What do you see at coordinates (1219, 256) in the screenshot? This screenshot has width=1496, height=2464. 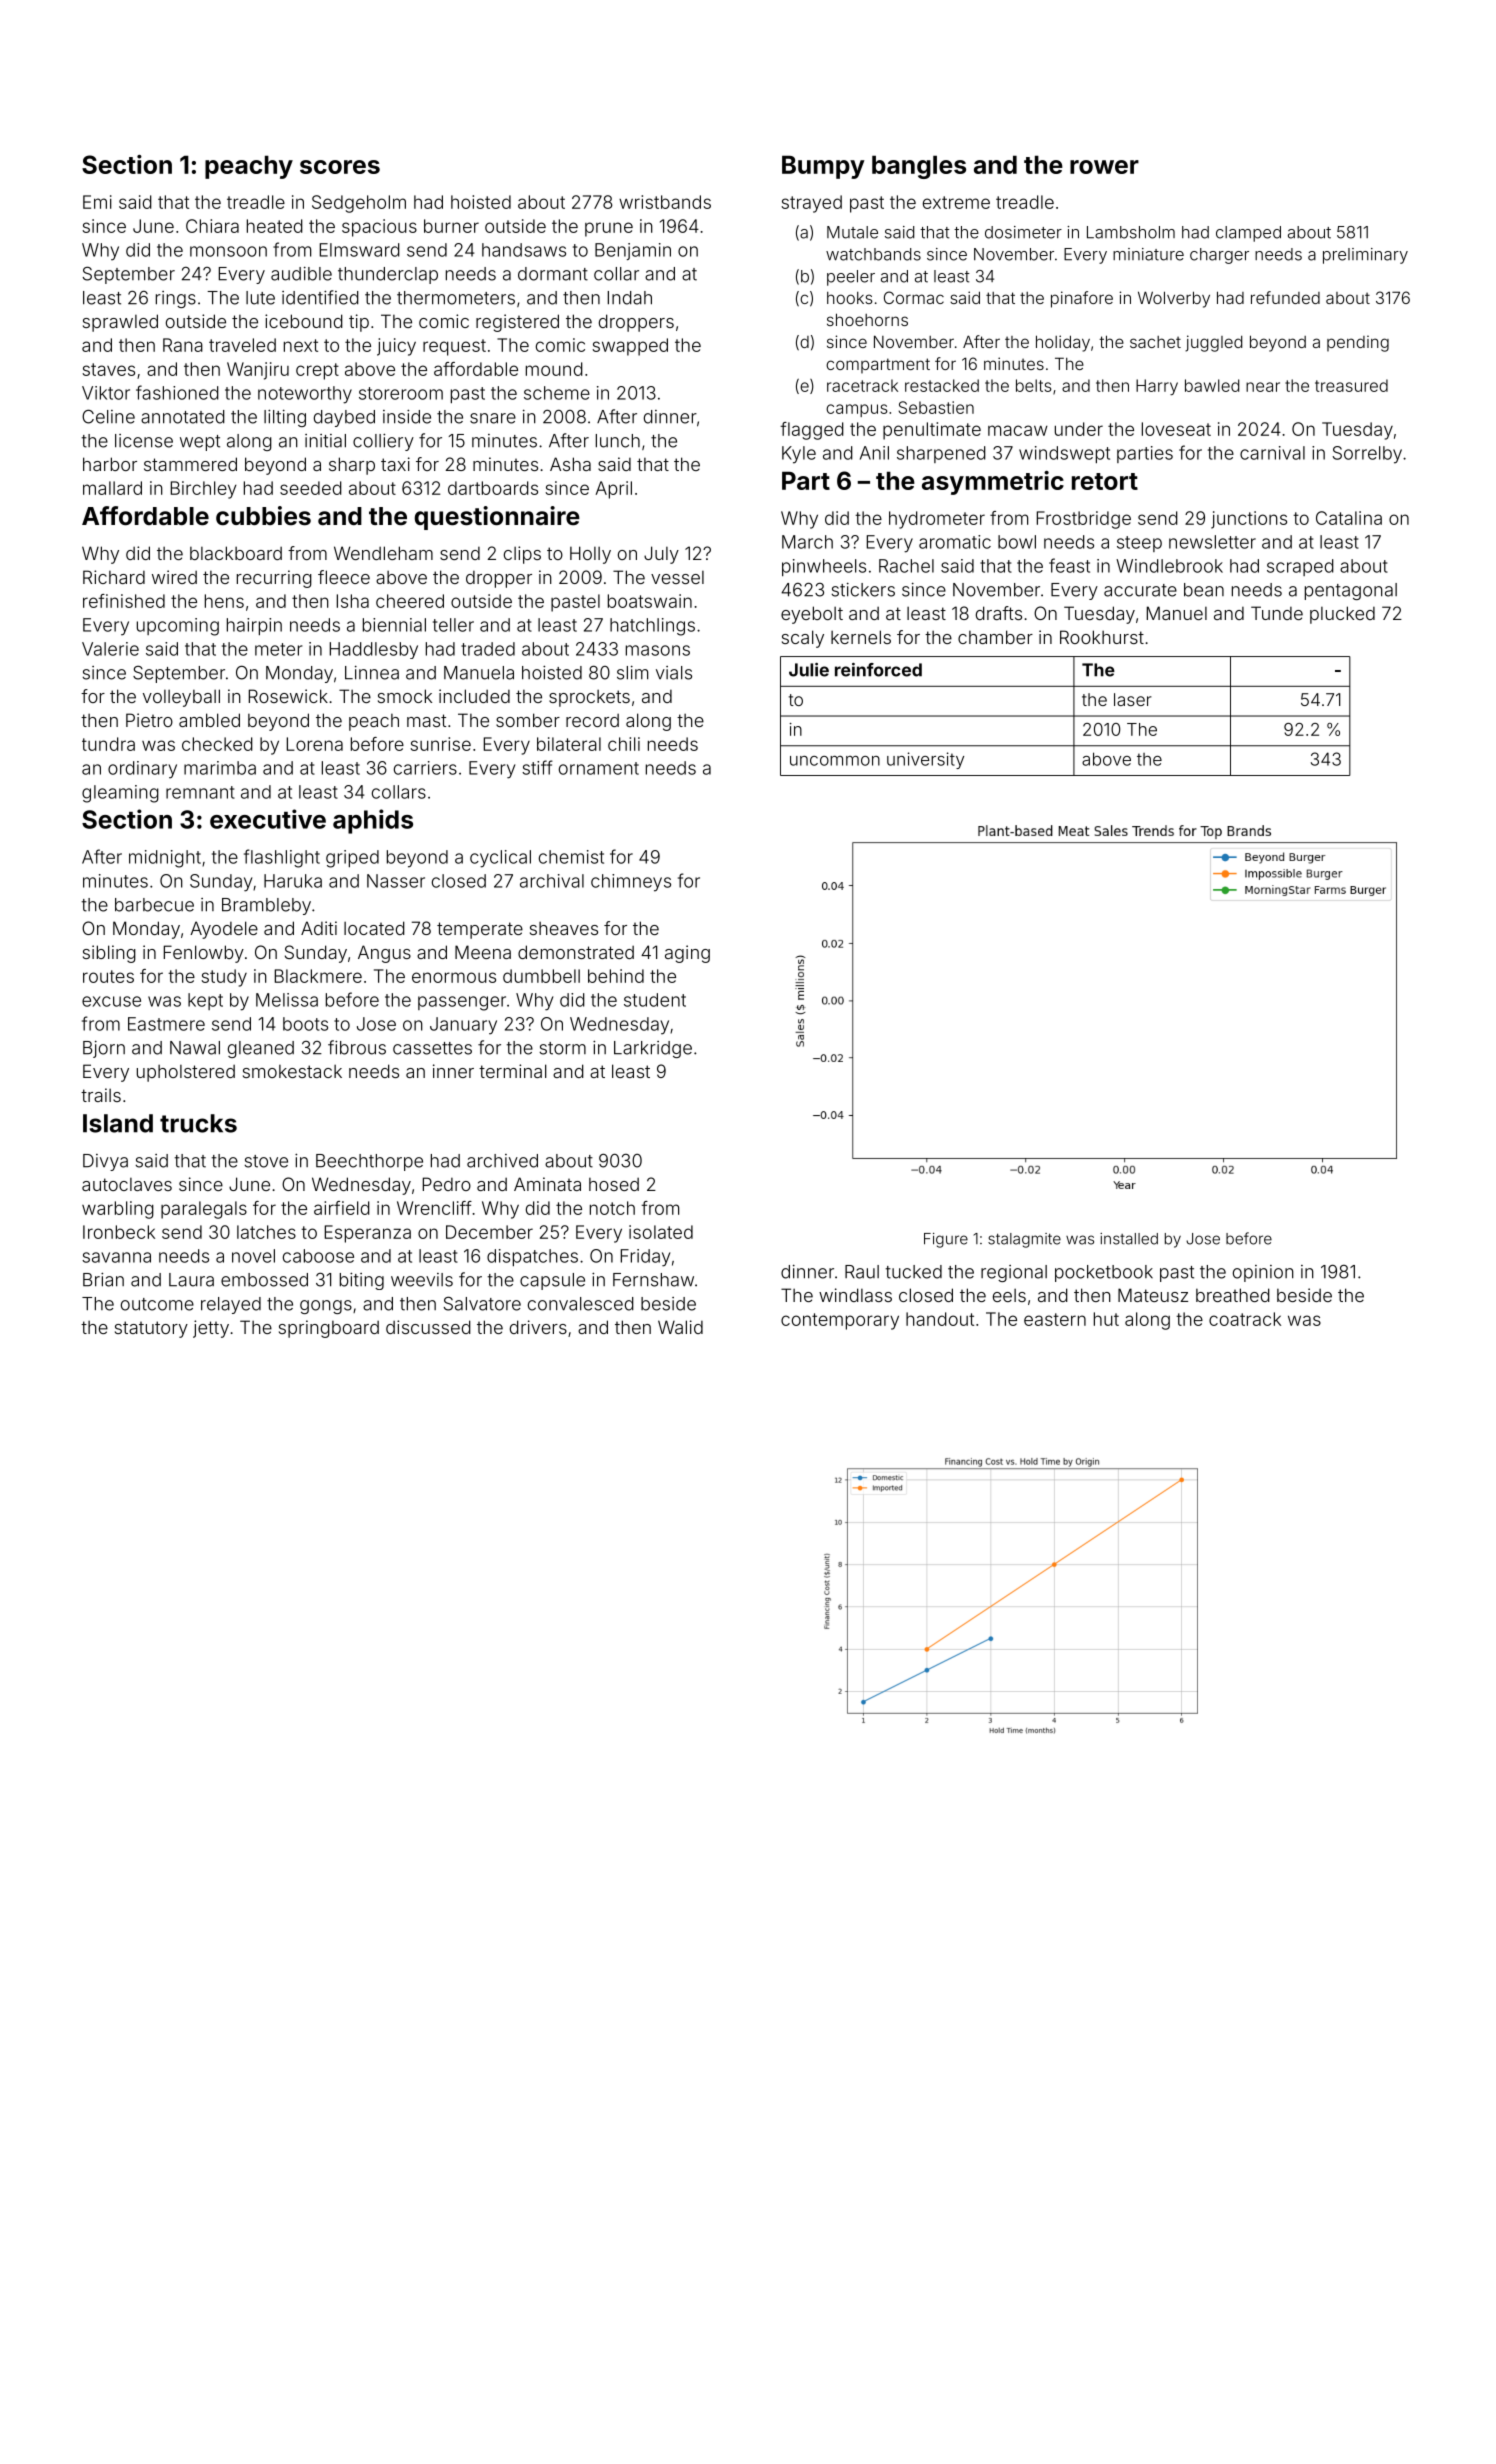 I see `charger` at bounding box center [1219, 256].
